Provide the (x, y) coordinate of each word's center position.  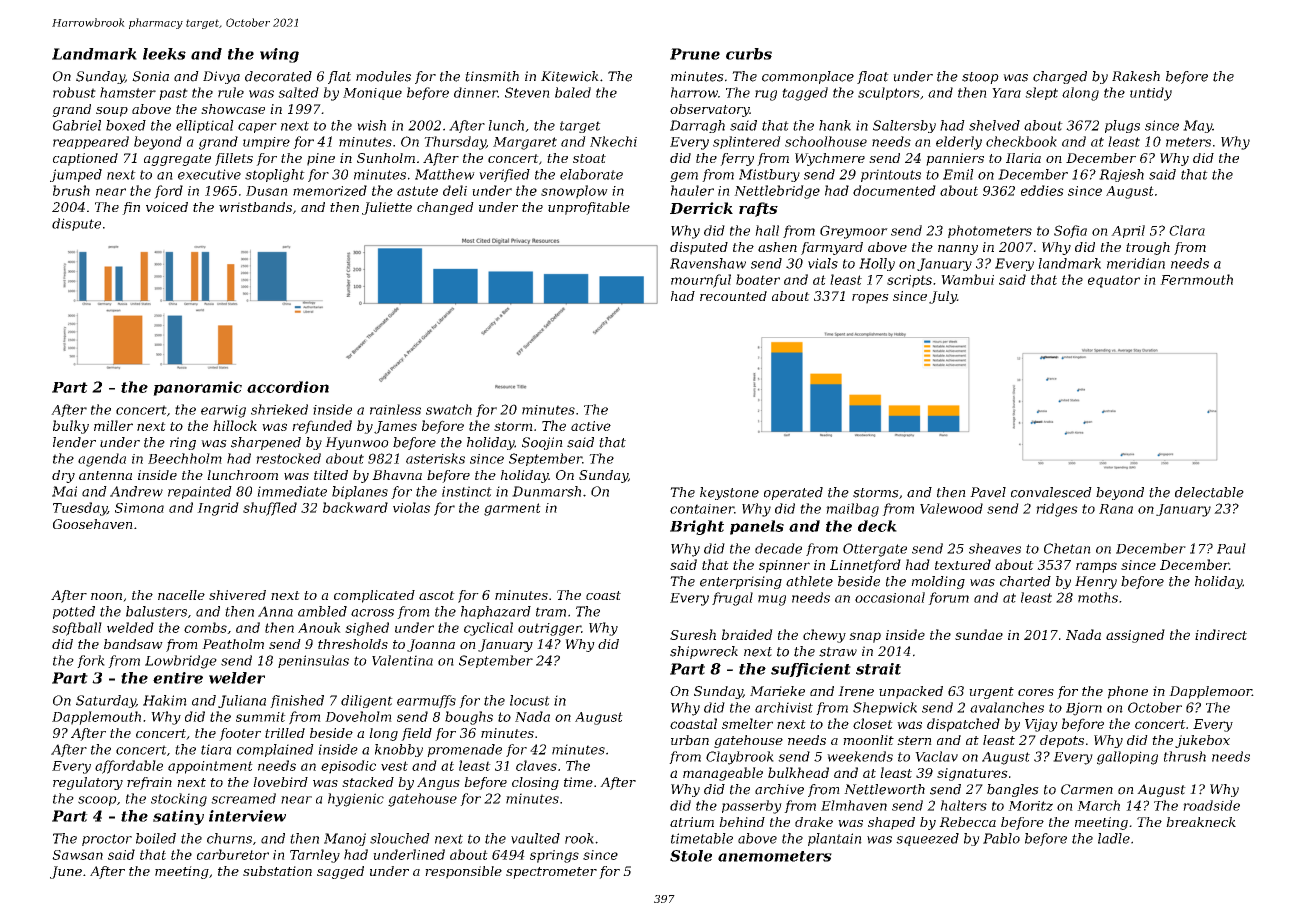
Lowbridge (181, 662)
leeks (164, 54)
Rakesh (1136, 76)
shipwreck (704, 652)
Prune (695, 54)
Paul (1231, 548)
